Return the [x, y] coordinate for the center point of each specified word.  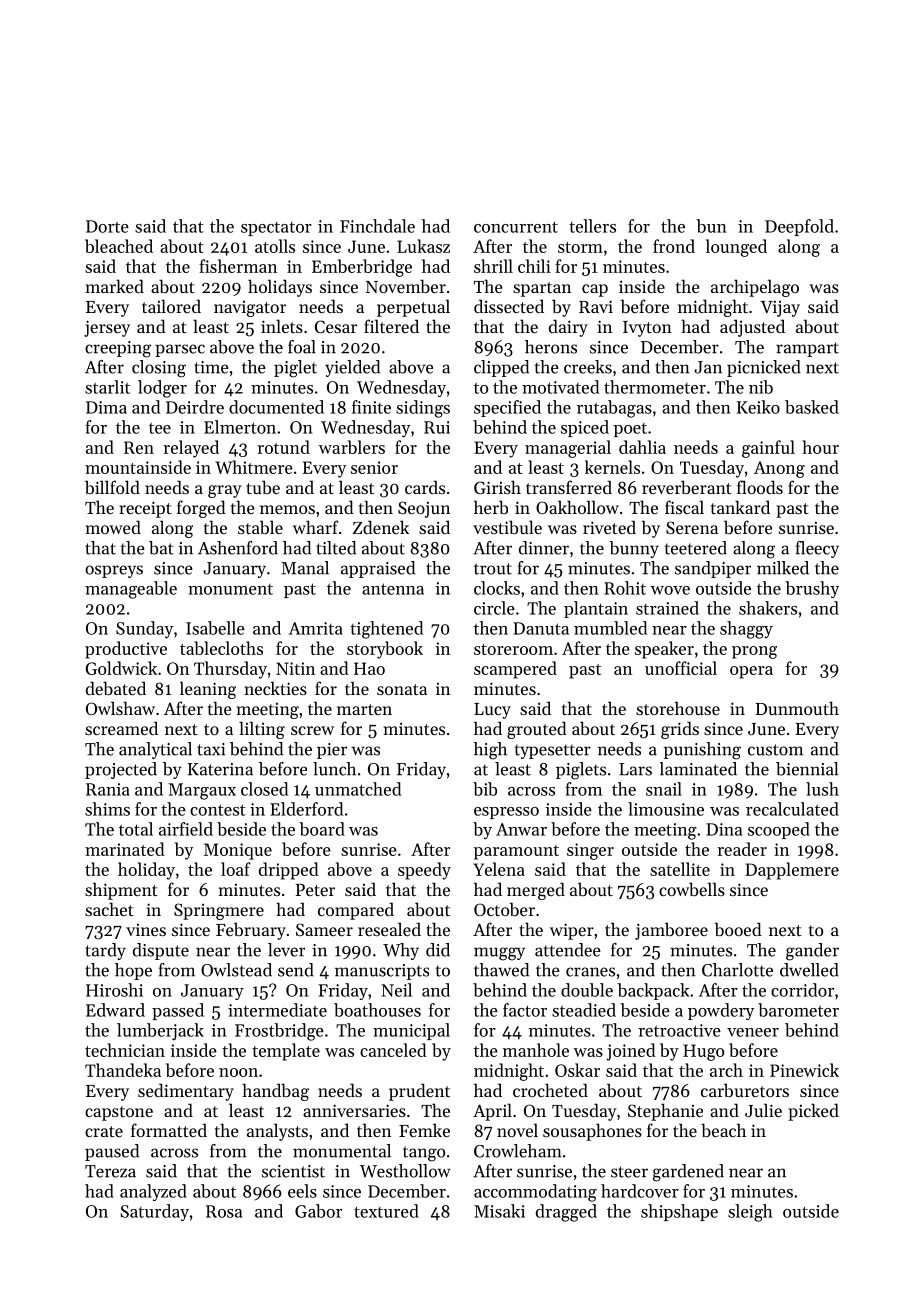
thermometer [655, 387]
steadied [584, 1010]
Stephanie [665, 1112]
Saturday [155, 1212]
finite [371, 407]
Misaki [499, 1211]
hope [133, 971]
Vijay [780, 309]
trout [493, 569]
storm [580, 247]
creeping [118, 349]
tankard [740, 507]
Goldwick [121, 668]
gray [225, 491]
